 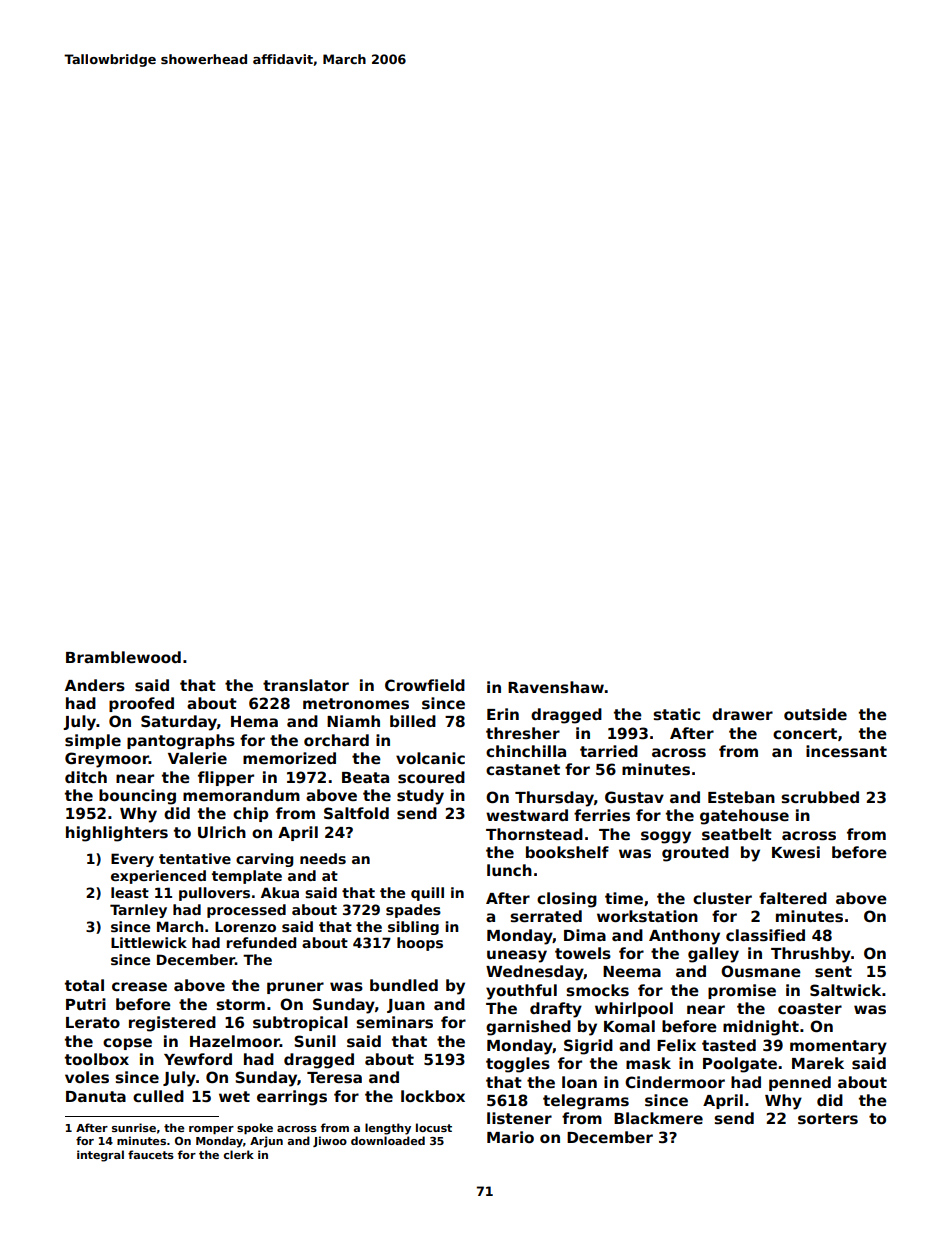 I want to click on ditch, so click(x=86, y=777).
